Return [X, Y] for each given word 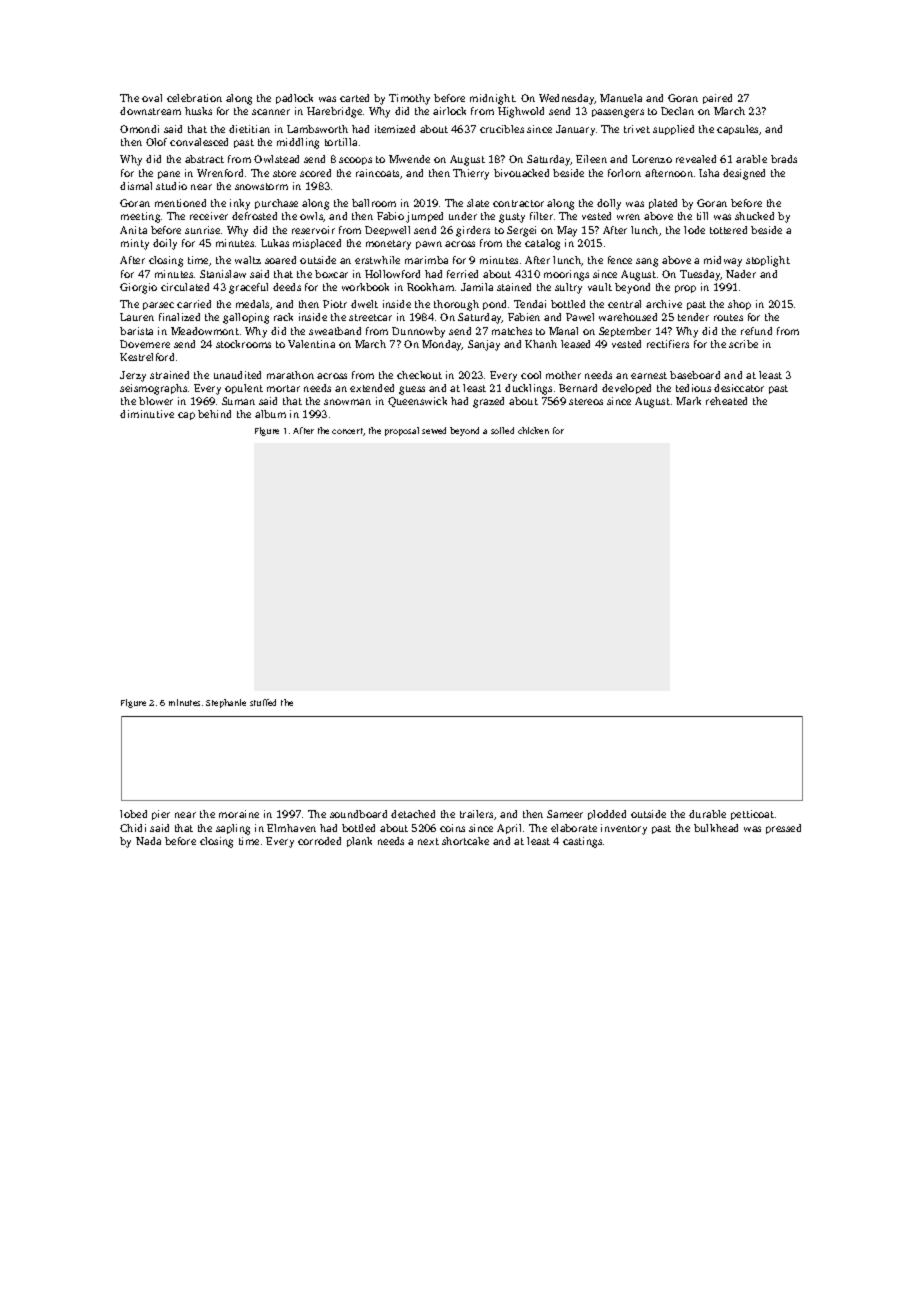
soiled [502, 430]
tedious [693, 388]
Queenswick [417, 402]
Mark [688, 401]
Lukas [275, 243]
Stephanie [226, 703]
